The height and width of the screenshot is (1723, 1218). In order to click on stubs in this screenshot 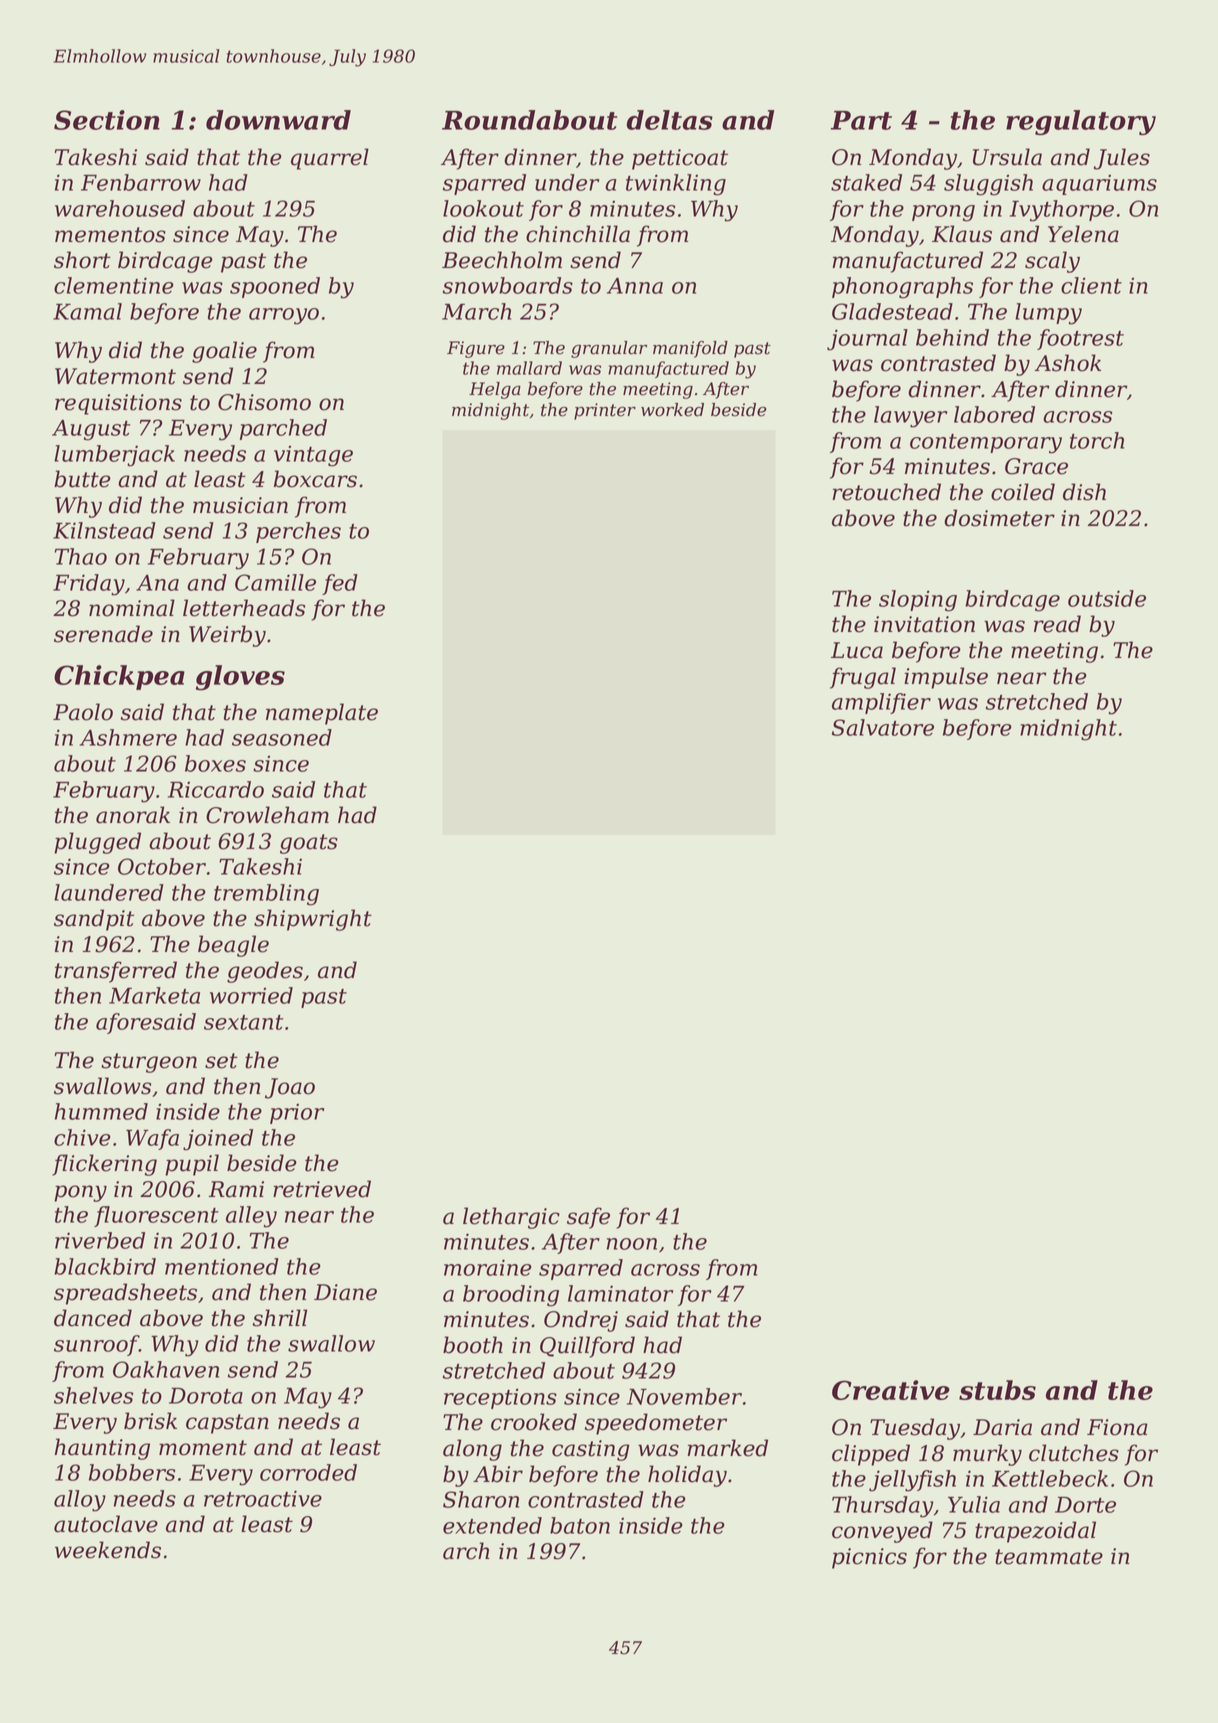, I will do `click(997, 1390)`.
